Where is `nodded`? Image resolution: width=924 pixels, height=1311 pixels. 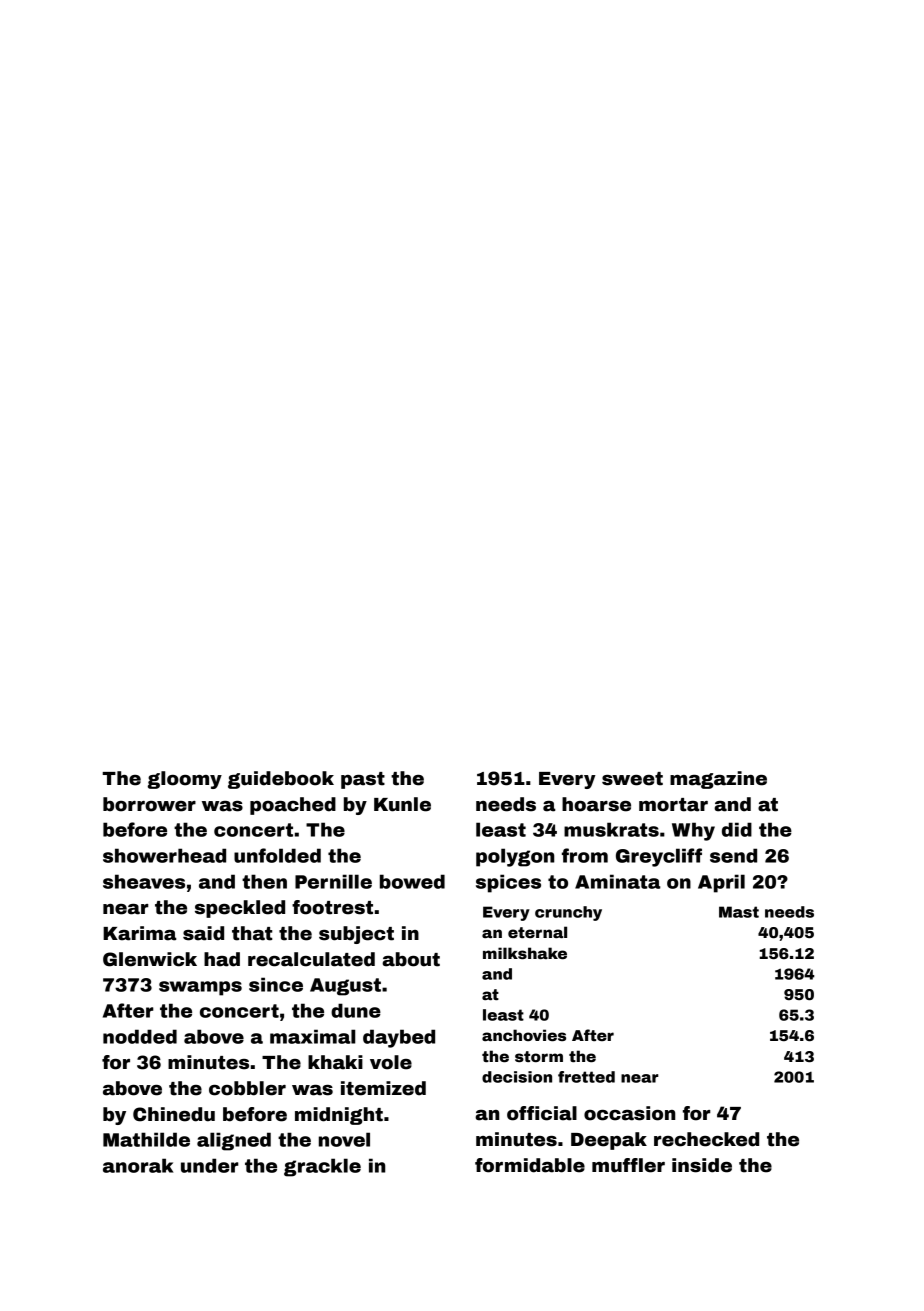 nodded is located at coordinates (140, 1036).
